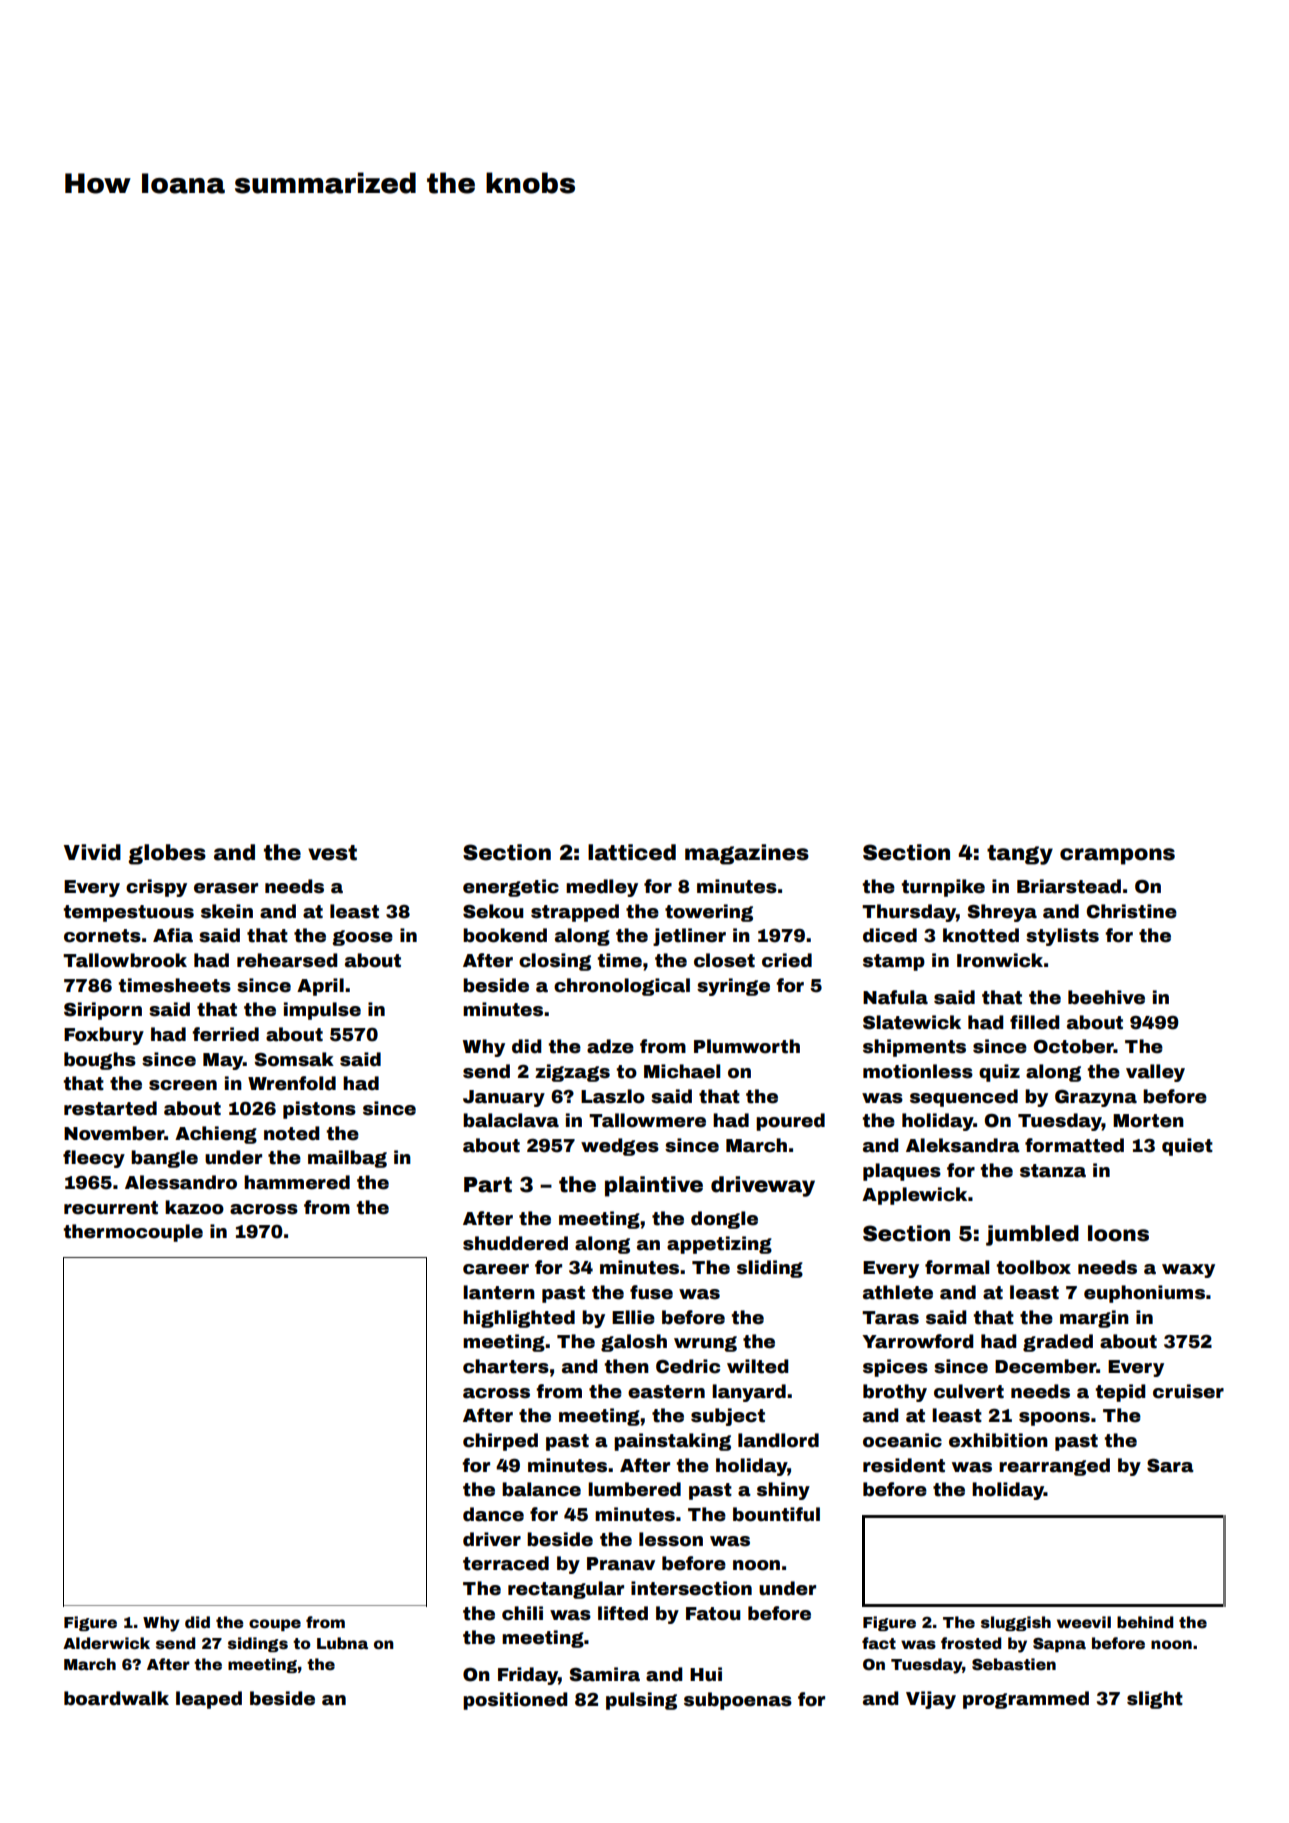 The height and width of the screenshot is (1823, 1289). I want to click on magazines, so click(747, 854).
